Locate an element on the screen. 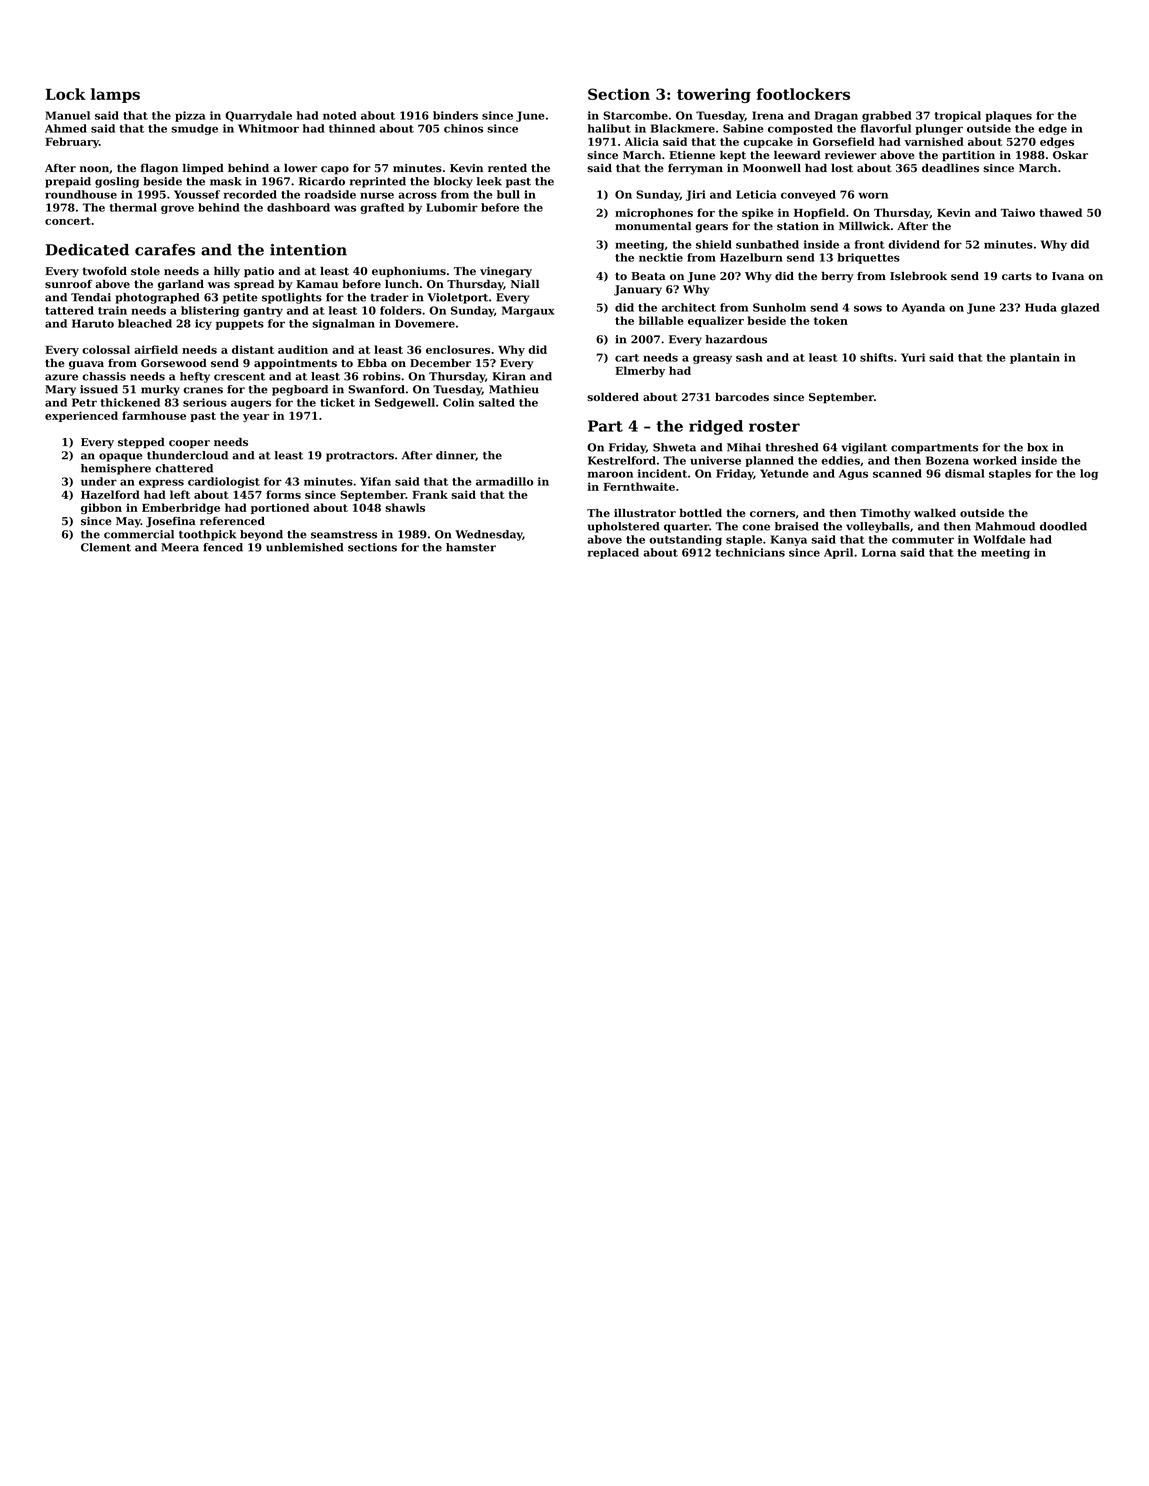 The width and height of the screenshot is (1149, 1486). opaque is located at coordinates (120, 457).
